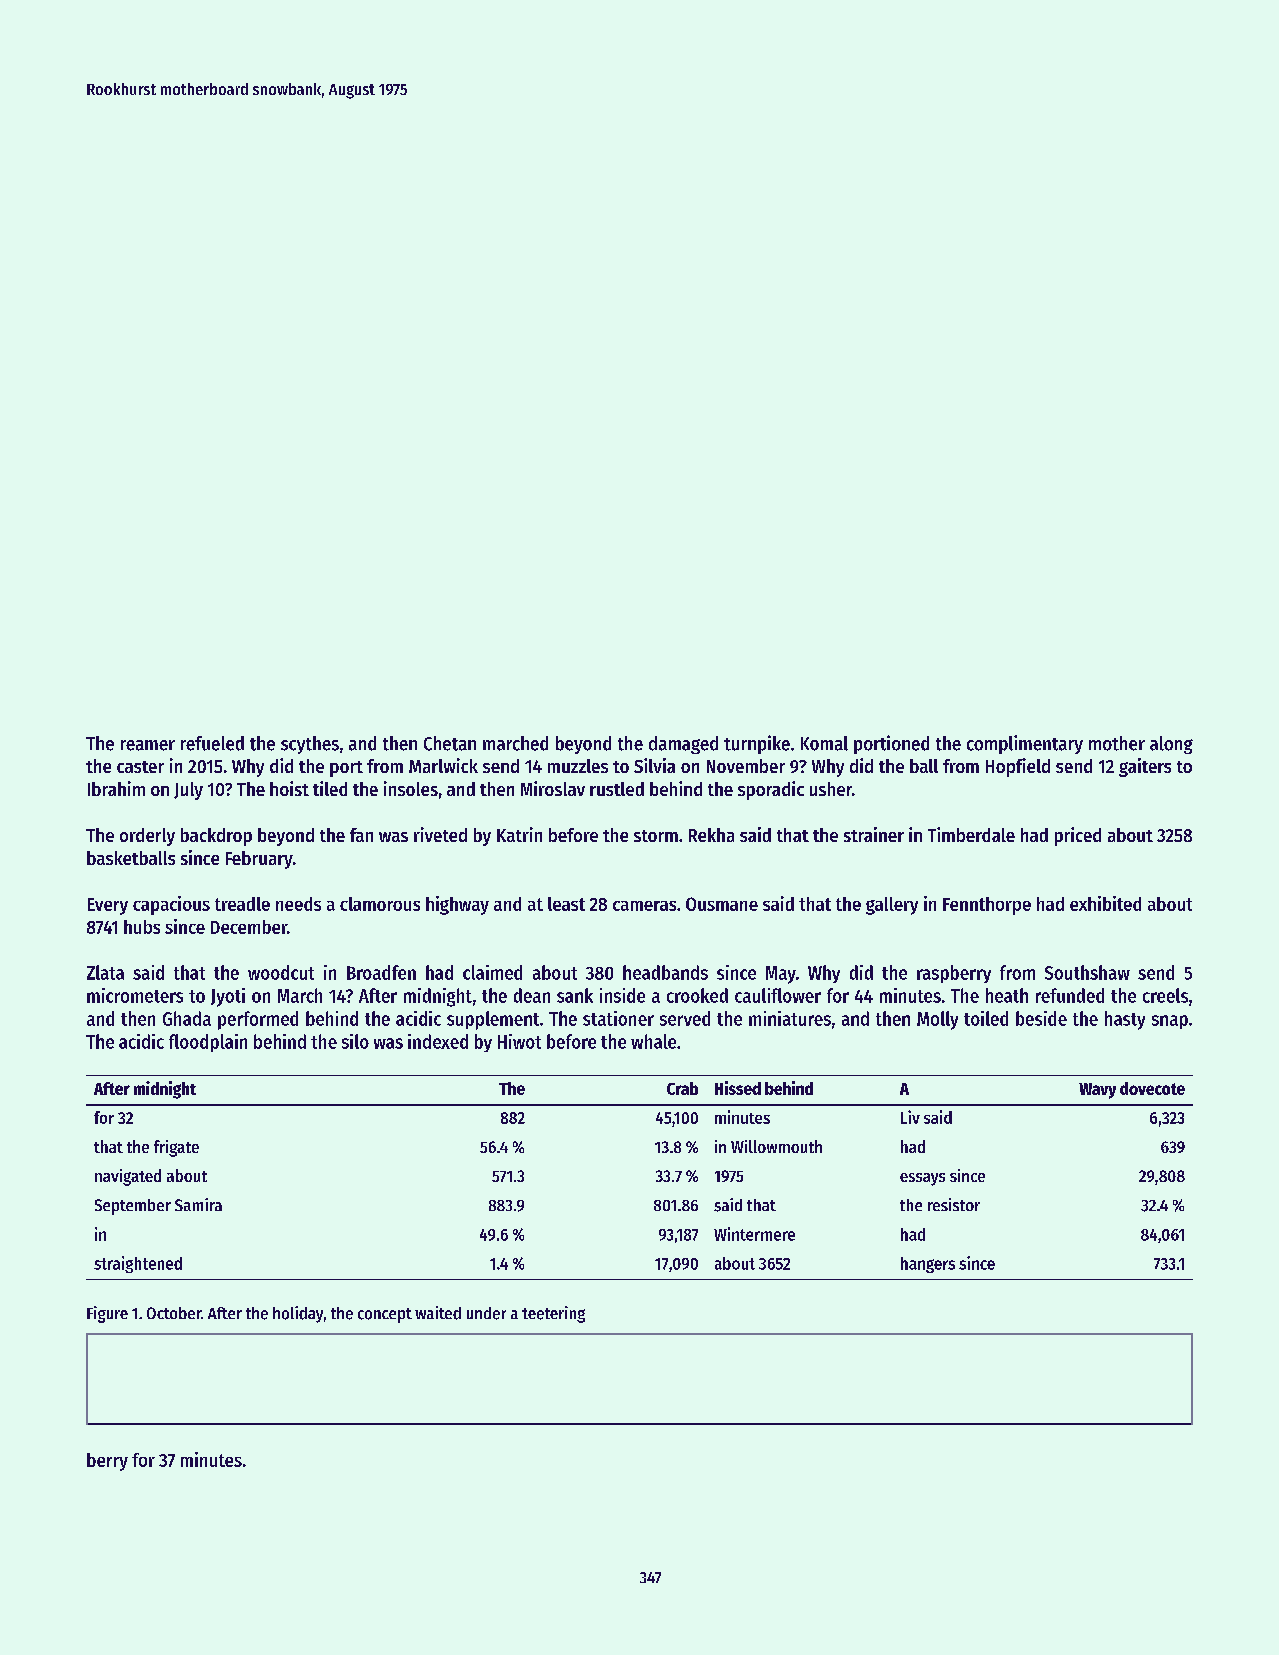 This page has height=1655, width=1279. I want to click on Wavy, so click(1097, 1091).
